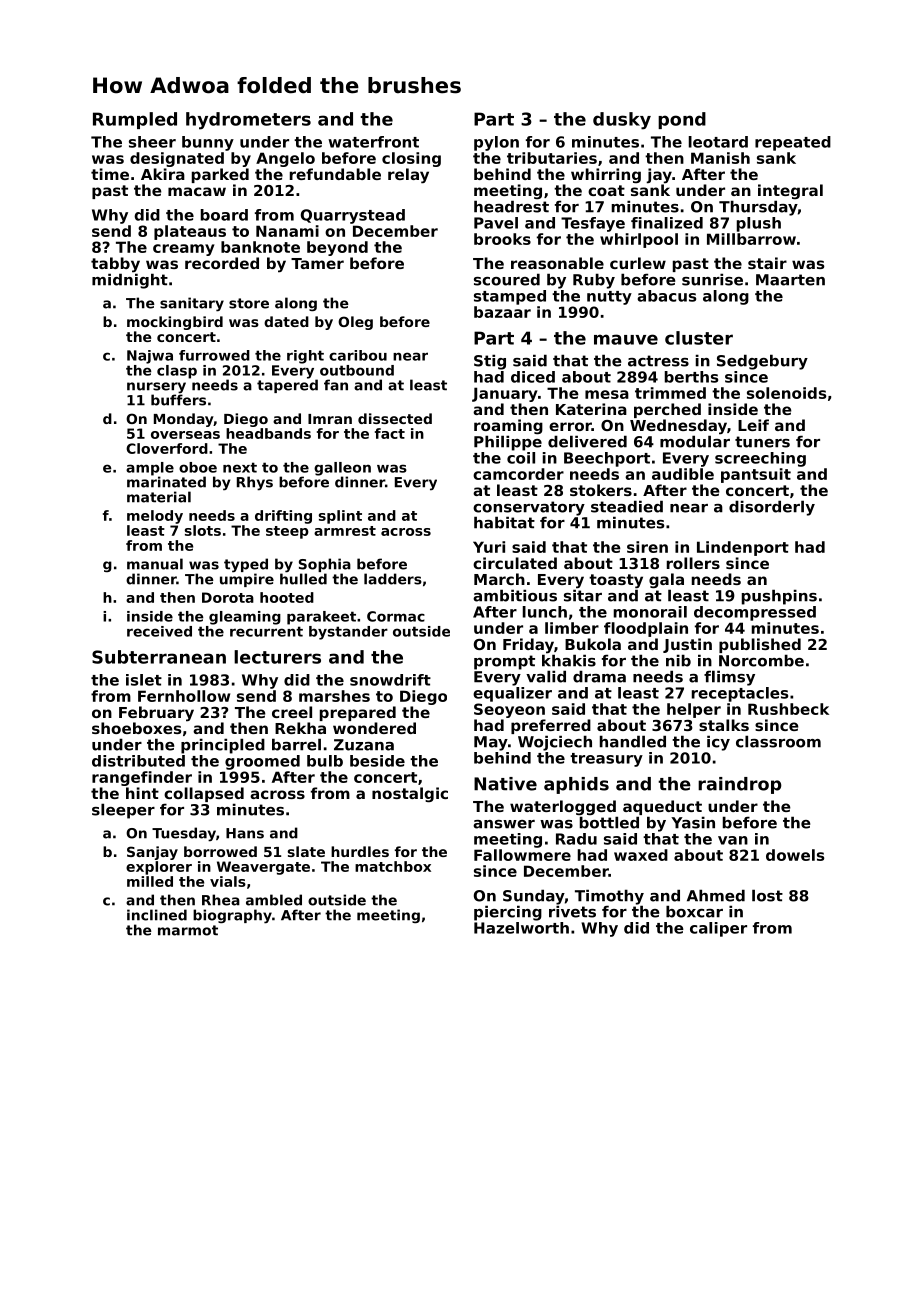 This screenshot has width=924, height=1308. I want to click on caliper, so click(718, 929).
